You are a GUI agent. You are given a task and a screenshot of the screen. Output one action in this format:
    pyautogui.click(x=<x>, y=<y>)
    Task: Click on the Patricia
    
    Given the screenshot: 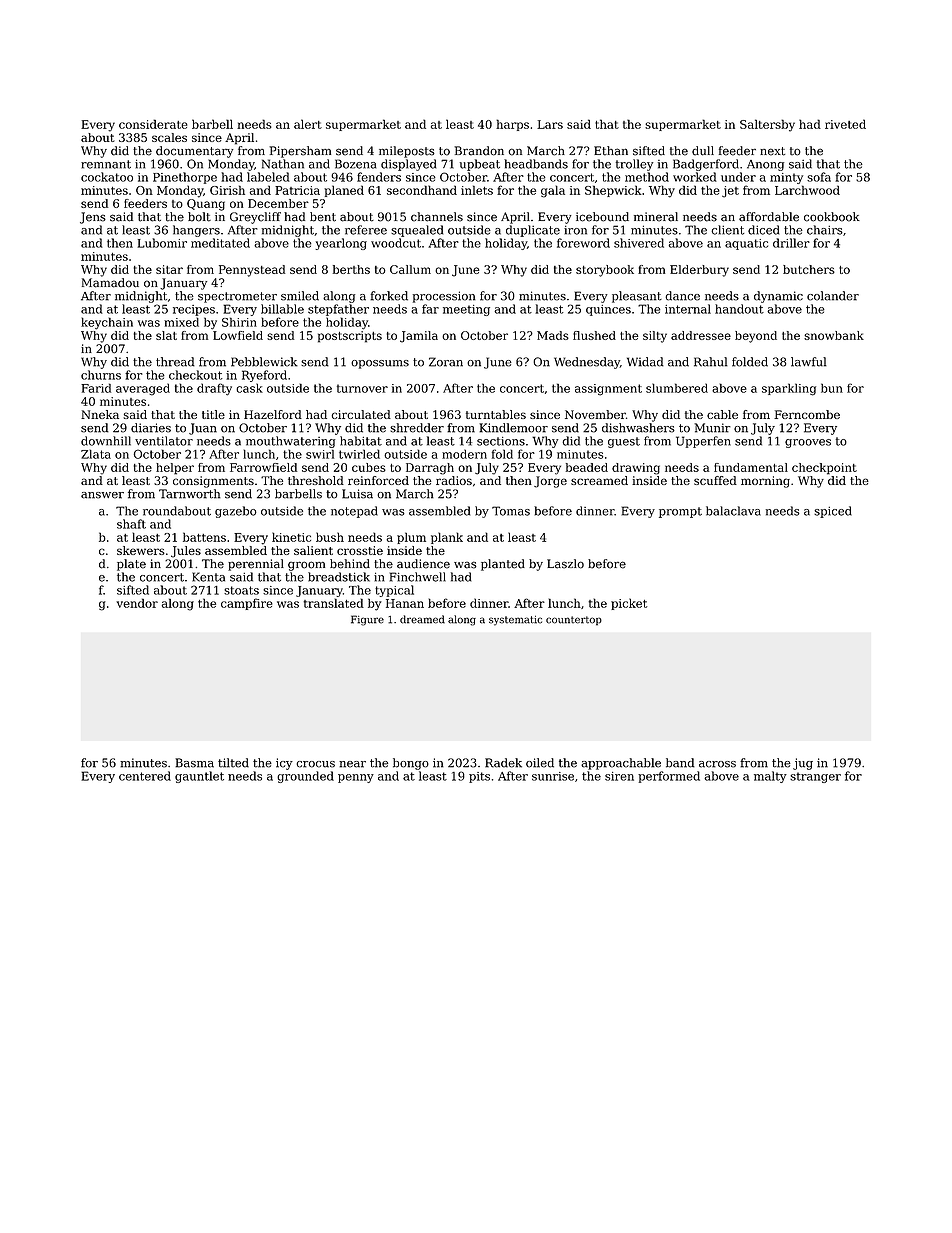 What is the action you would take?
    pyautogui.click(x=297, y=190)
